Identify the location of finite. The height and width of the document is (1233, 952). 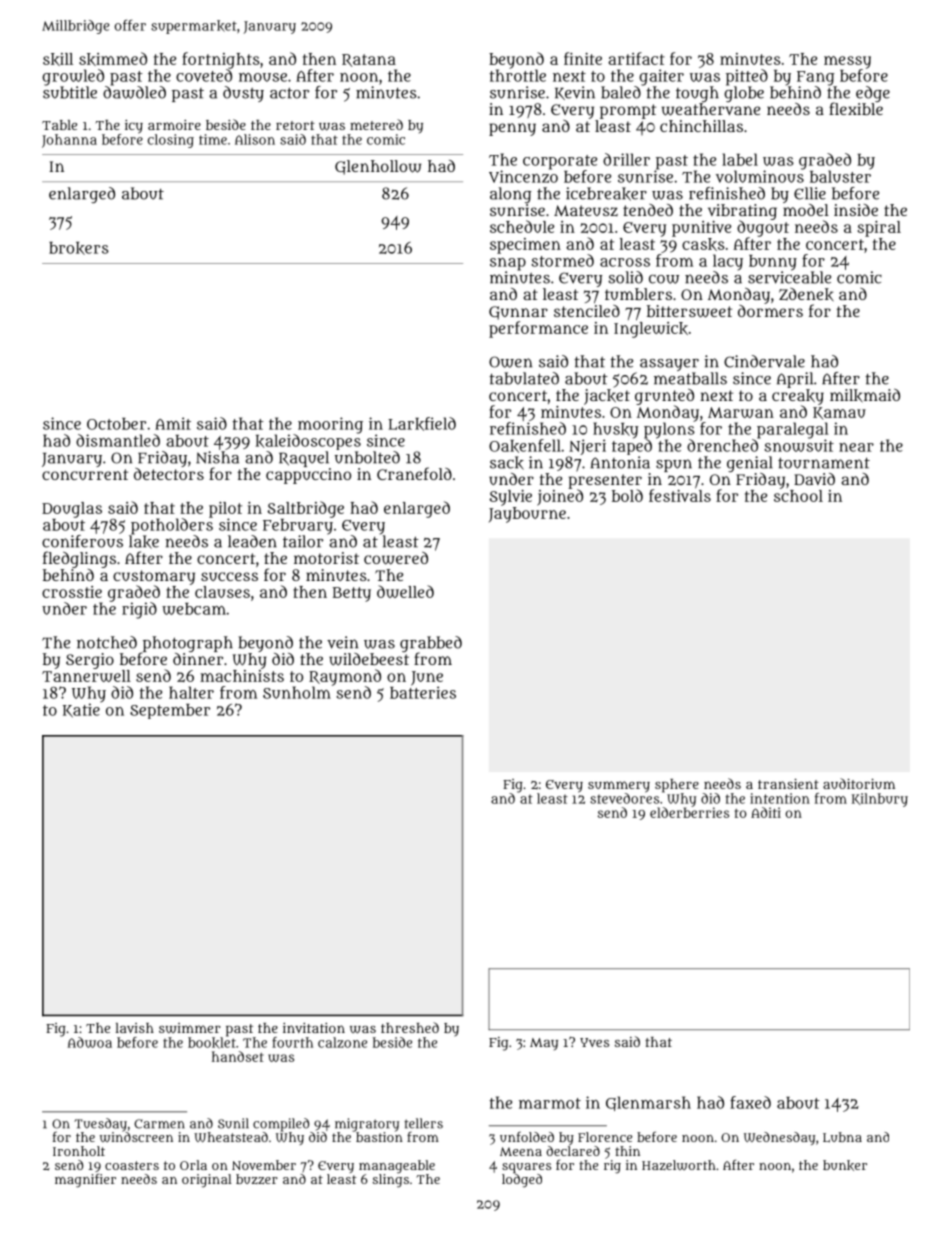
(583, 58).
